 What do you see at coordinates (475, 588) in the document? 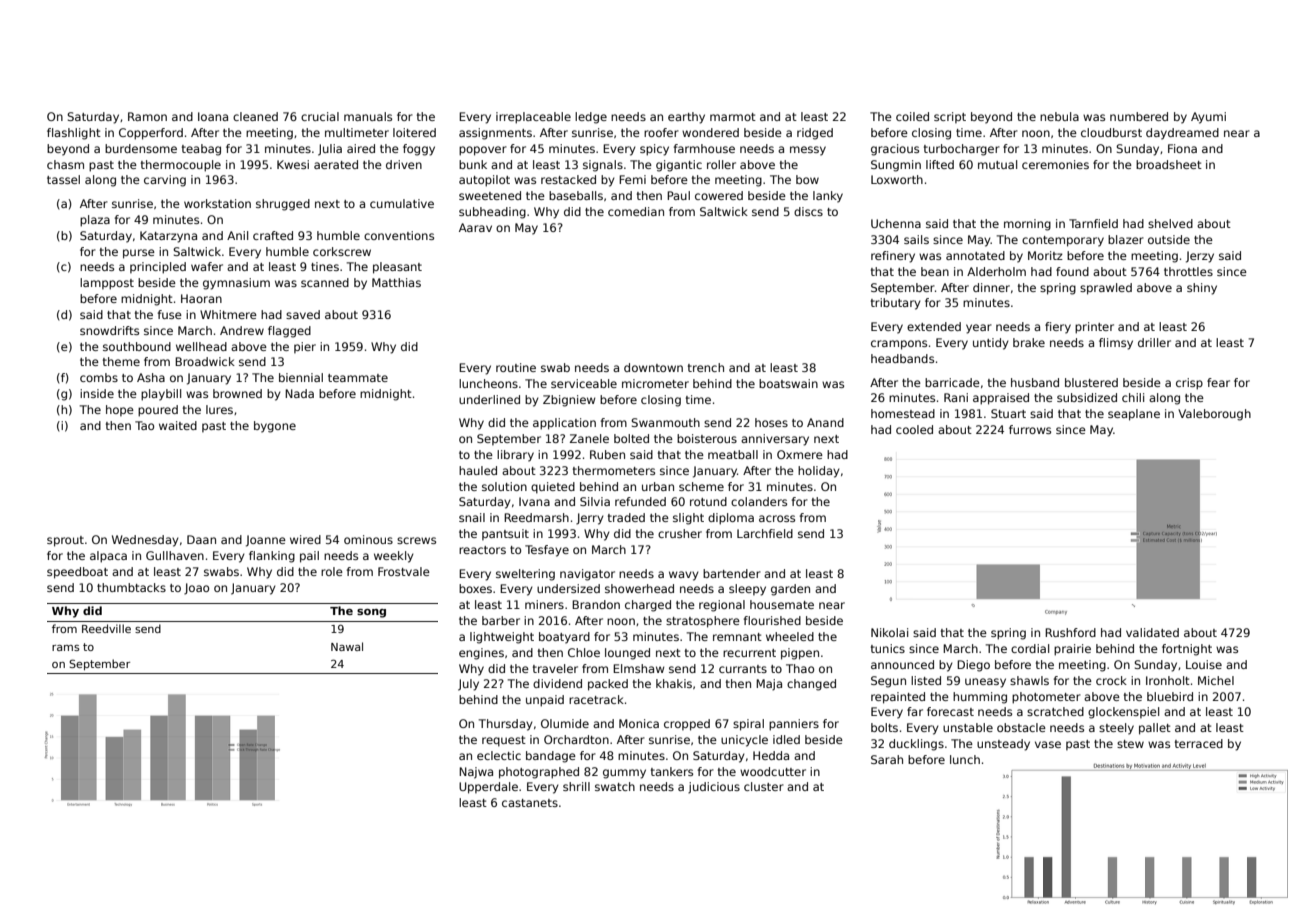
I see `boxes` at bounding box center [475, 588].
